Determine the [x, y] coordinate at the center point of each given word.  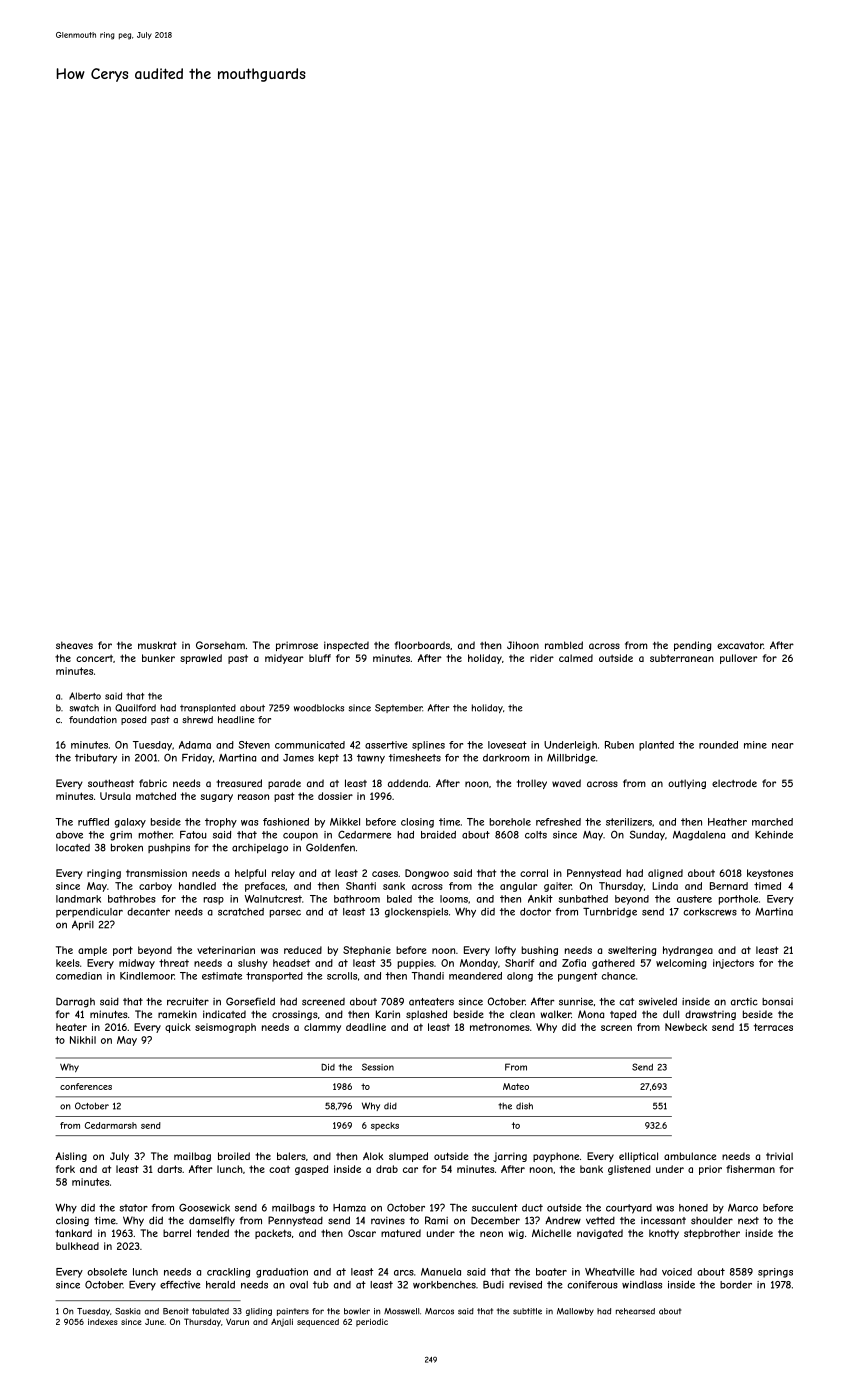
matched [156, 796]
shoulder [712, 1221]
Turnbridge [610, 913]
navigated [600, 1234]
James [298, 758]
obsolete [107, 1272]
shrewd [197, 719]
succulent [495, 1208]
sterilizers [629, 822]
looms [454, 899]
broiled [234, 1156]
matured [401, 1233]
